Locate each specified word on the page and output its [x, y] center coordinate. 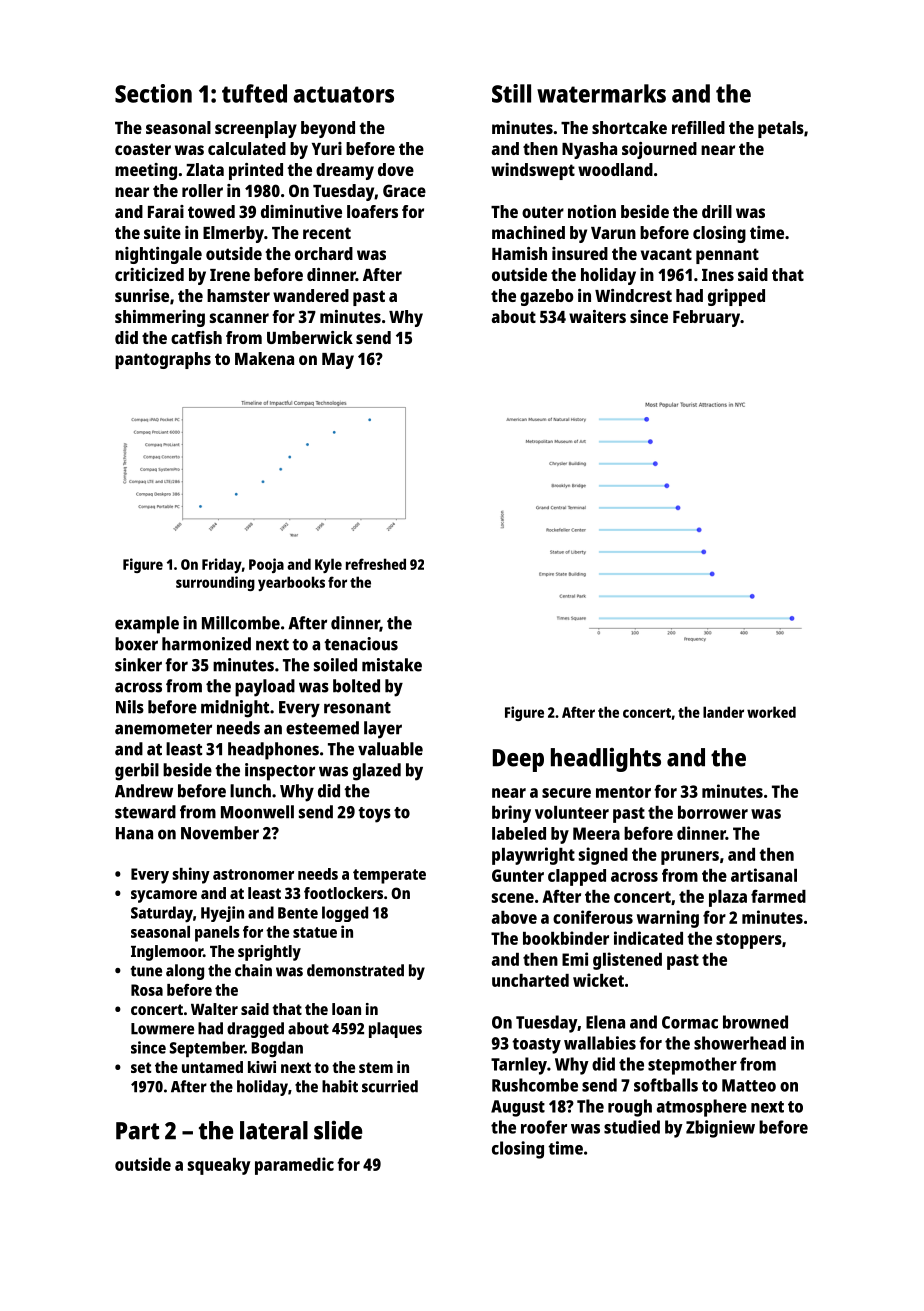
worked [771, 712]
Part [137, 1131]
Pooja [266, 565]
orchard [324, 253]
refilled [698, 127]
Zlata [205, 169]
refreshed [376, 564]
